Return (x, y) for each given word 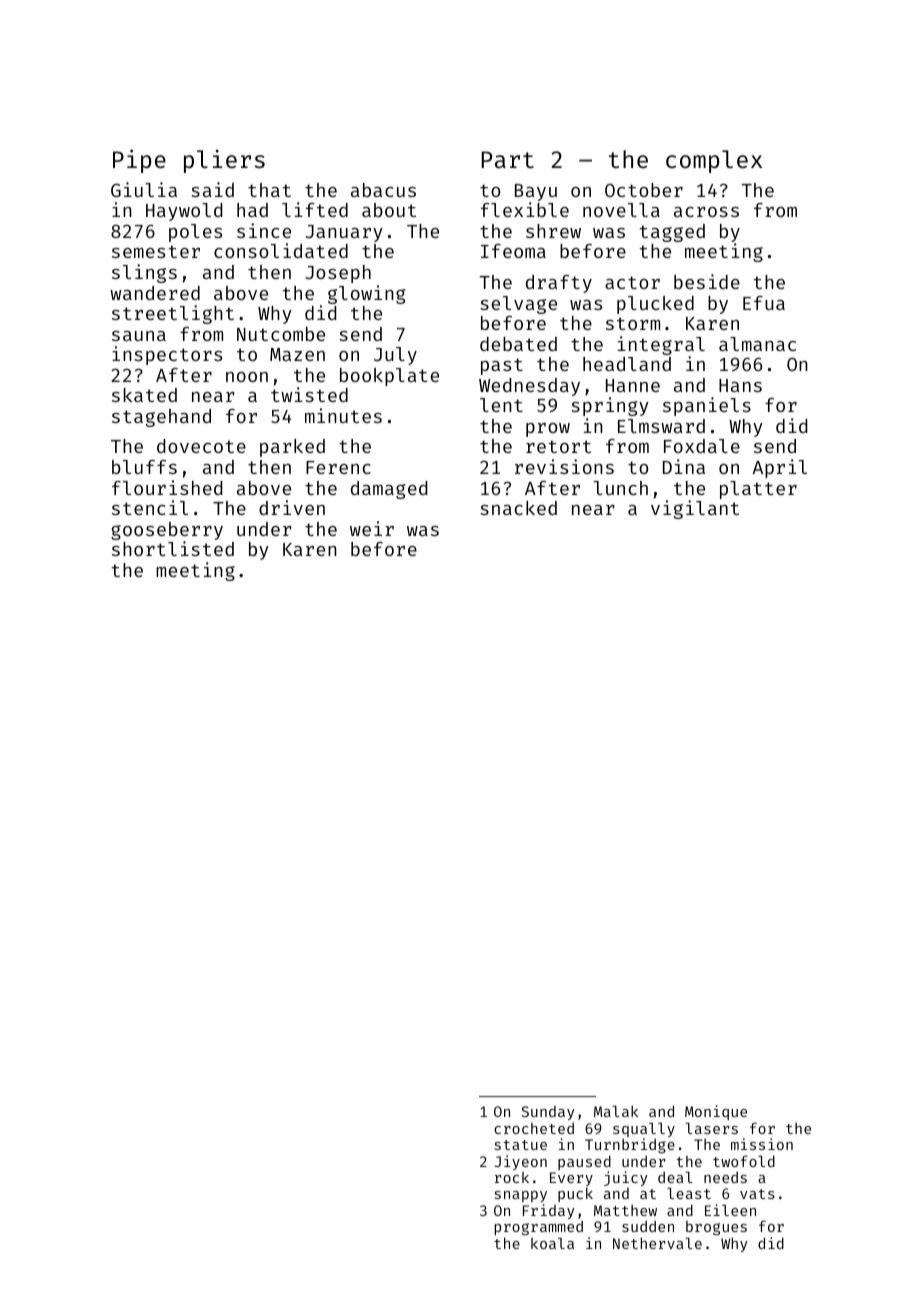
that (269, 190)
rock (512, 1177)
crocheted (534, 1128)
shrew (553, 231)
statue (521, 1145)
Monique (716, 1112)
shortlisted (173, 548)
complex (714, 161)
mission (762, 1144)
